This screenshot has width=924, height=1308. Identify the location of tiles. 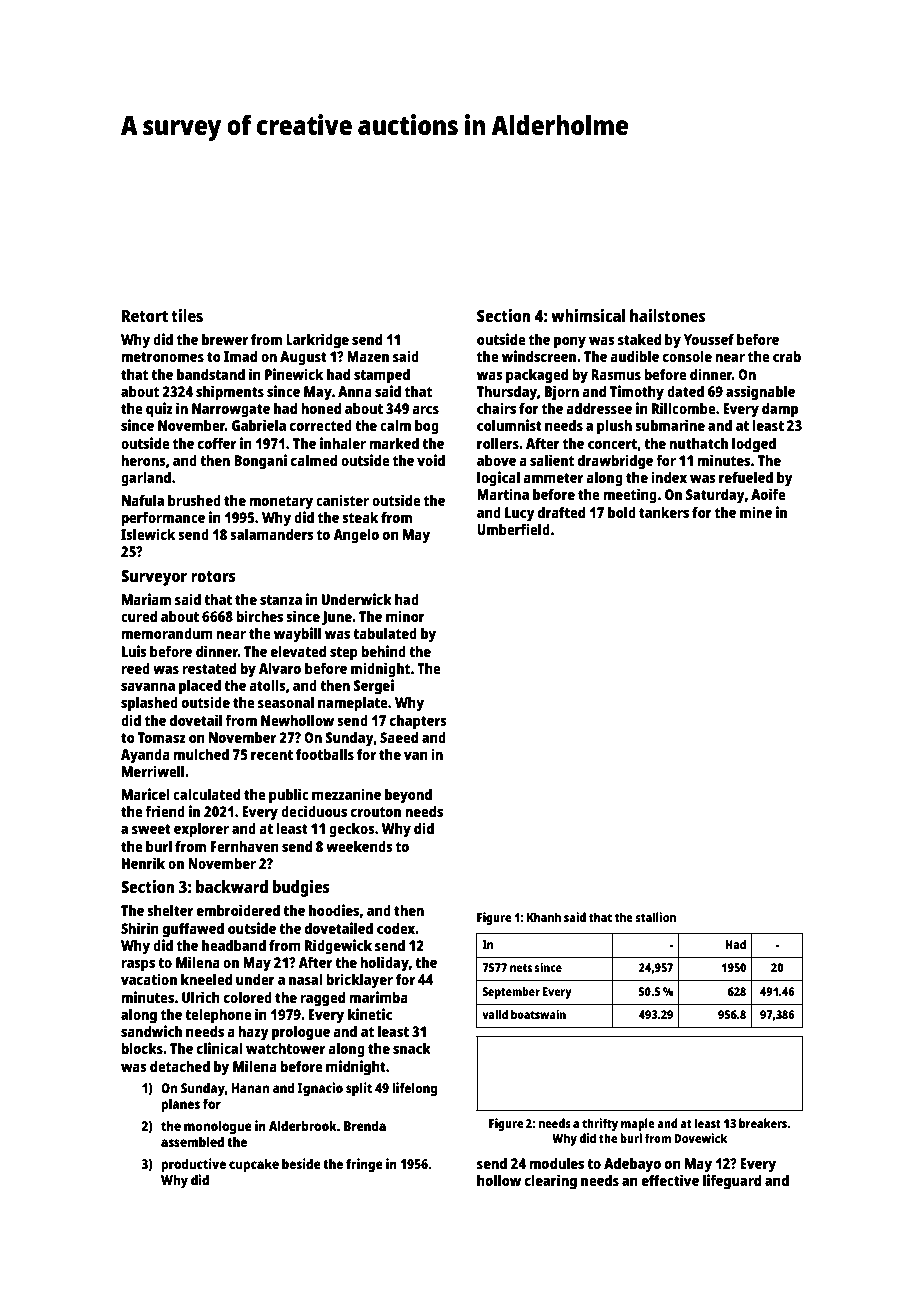
(187, 315).
